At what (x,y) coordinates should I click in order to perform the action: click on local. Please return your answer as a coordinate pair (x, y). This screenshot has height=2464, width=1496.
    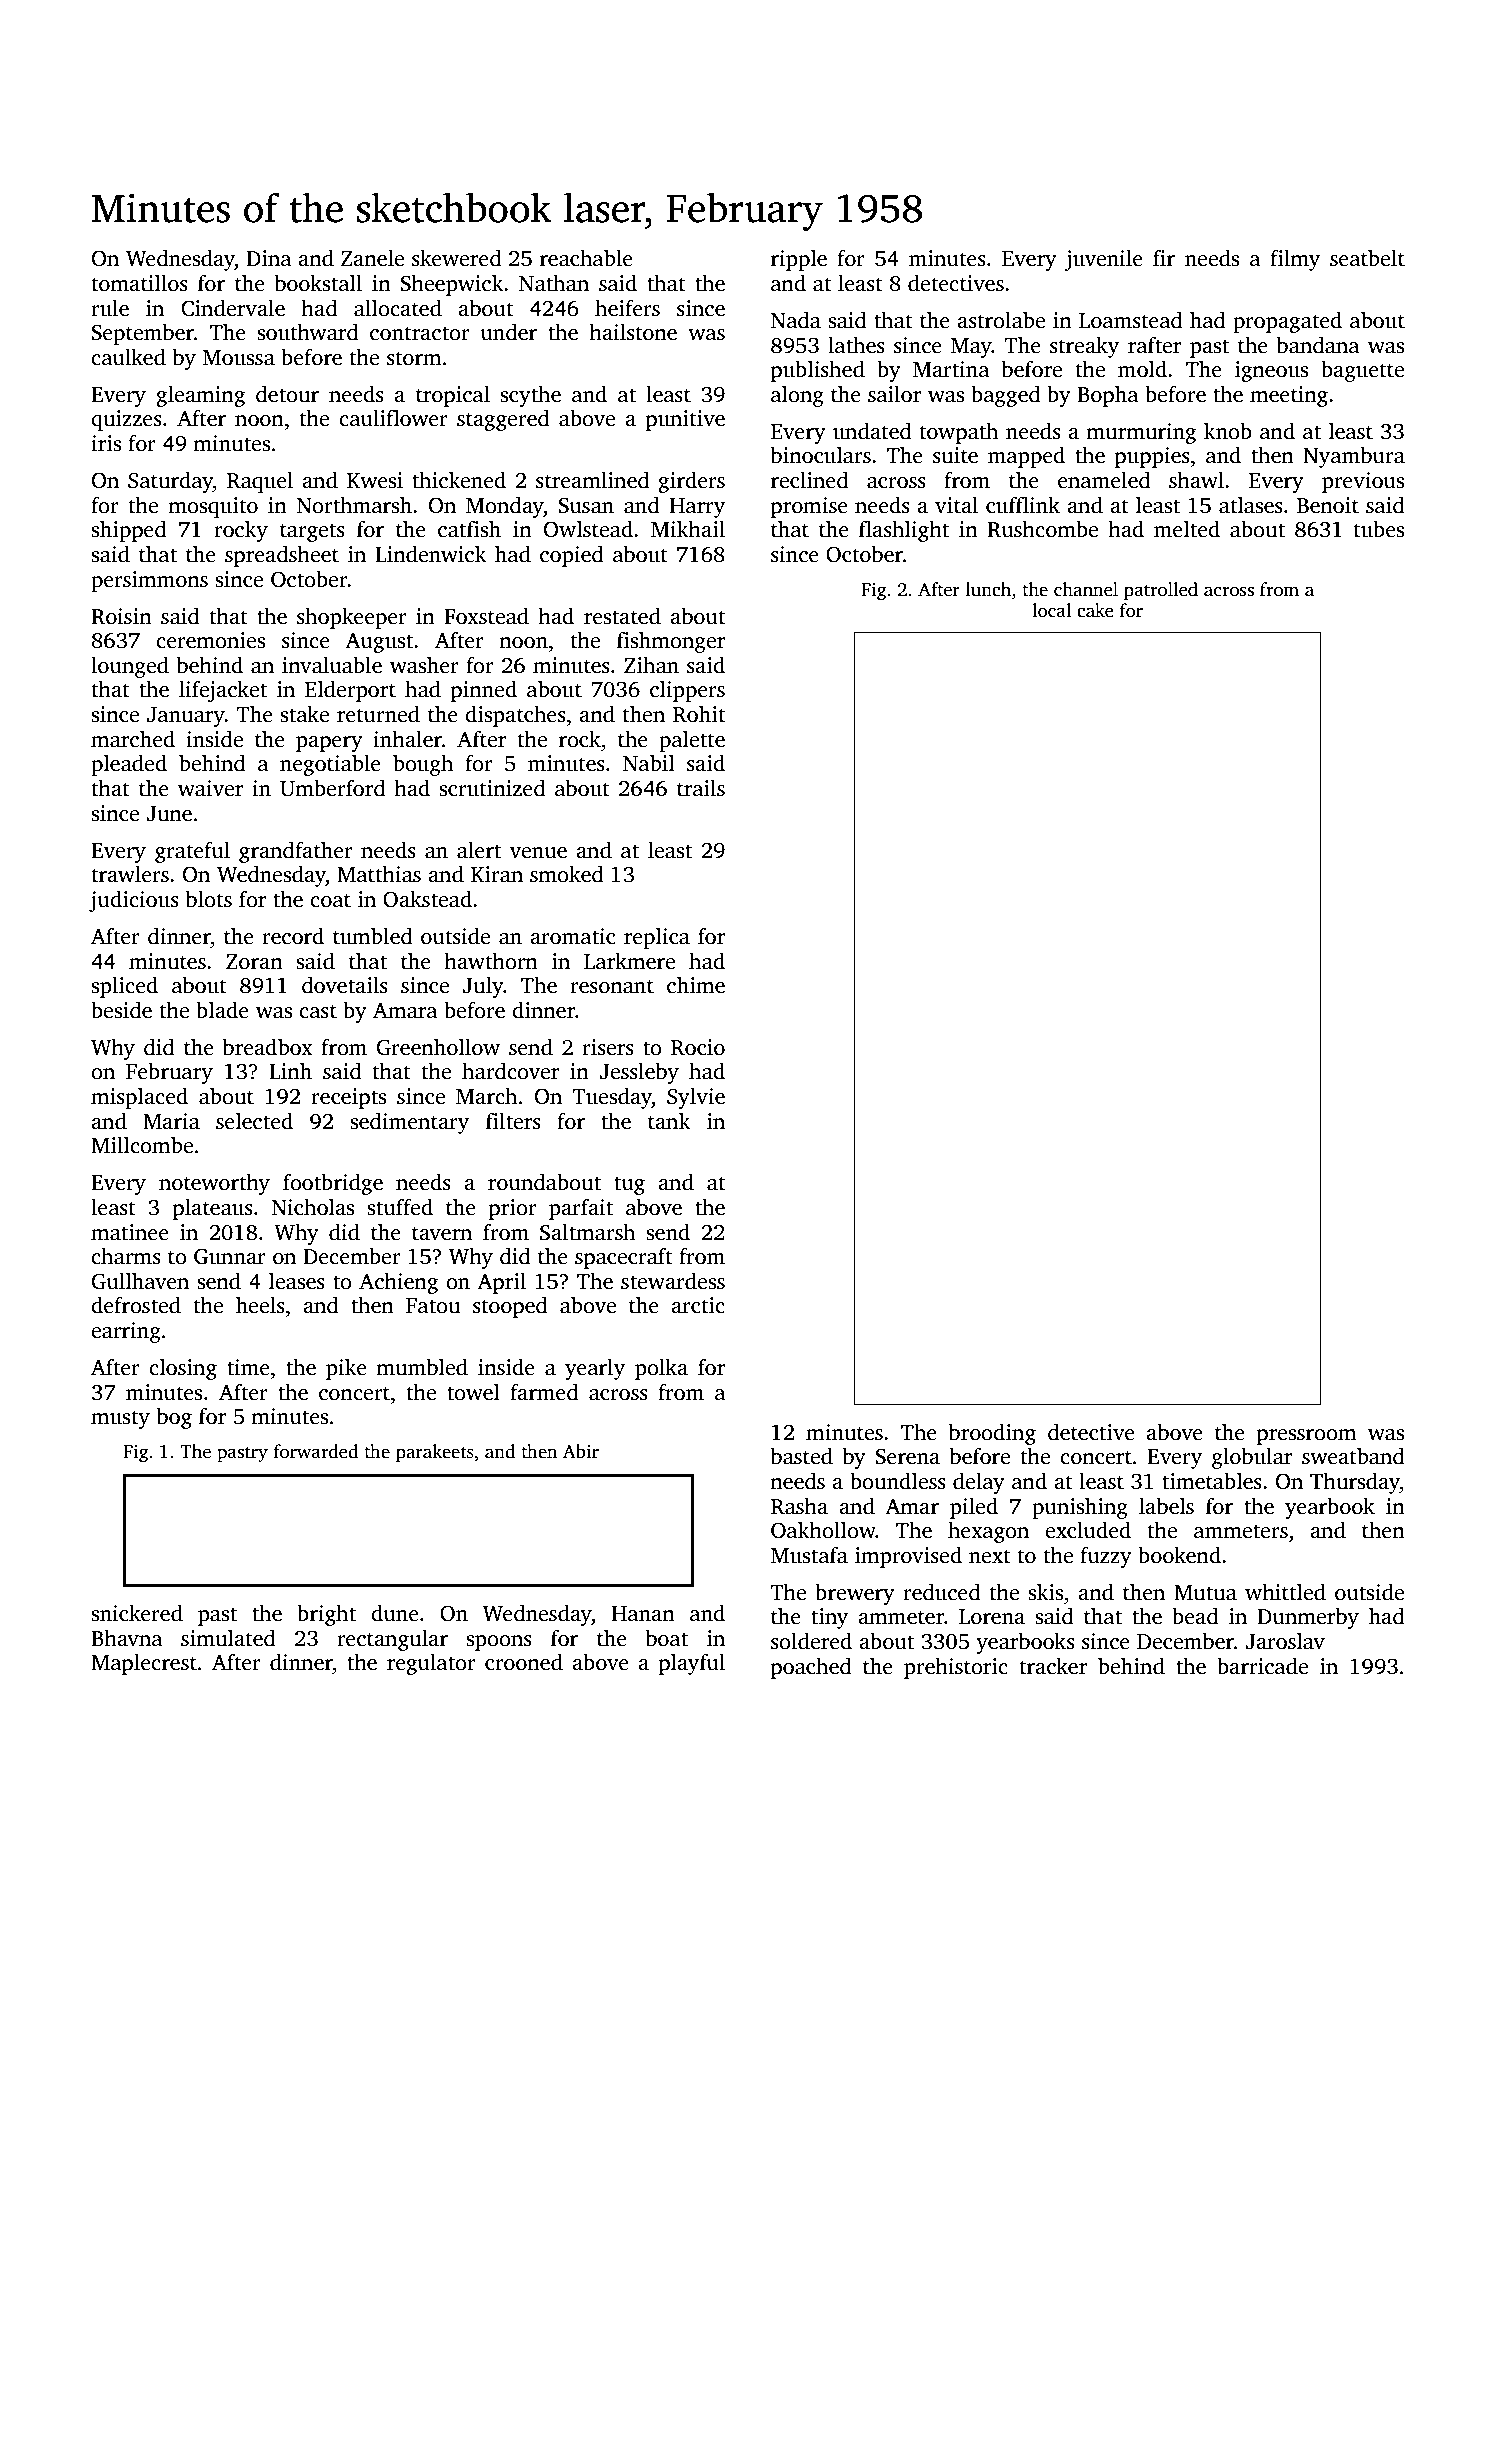
    Looking at the image, I should click on (1051, 610).
